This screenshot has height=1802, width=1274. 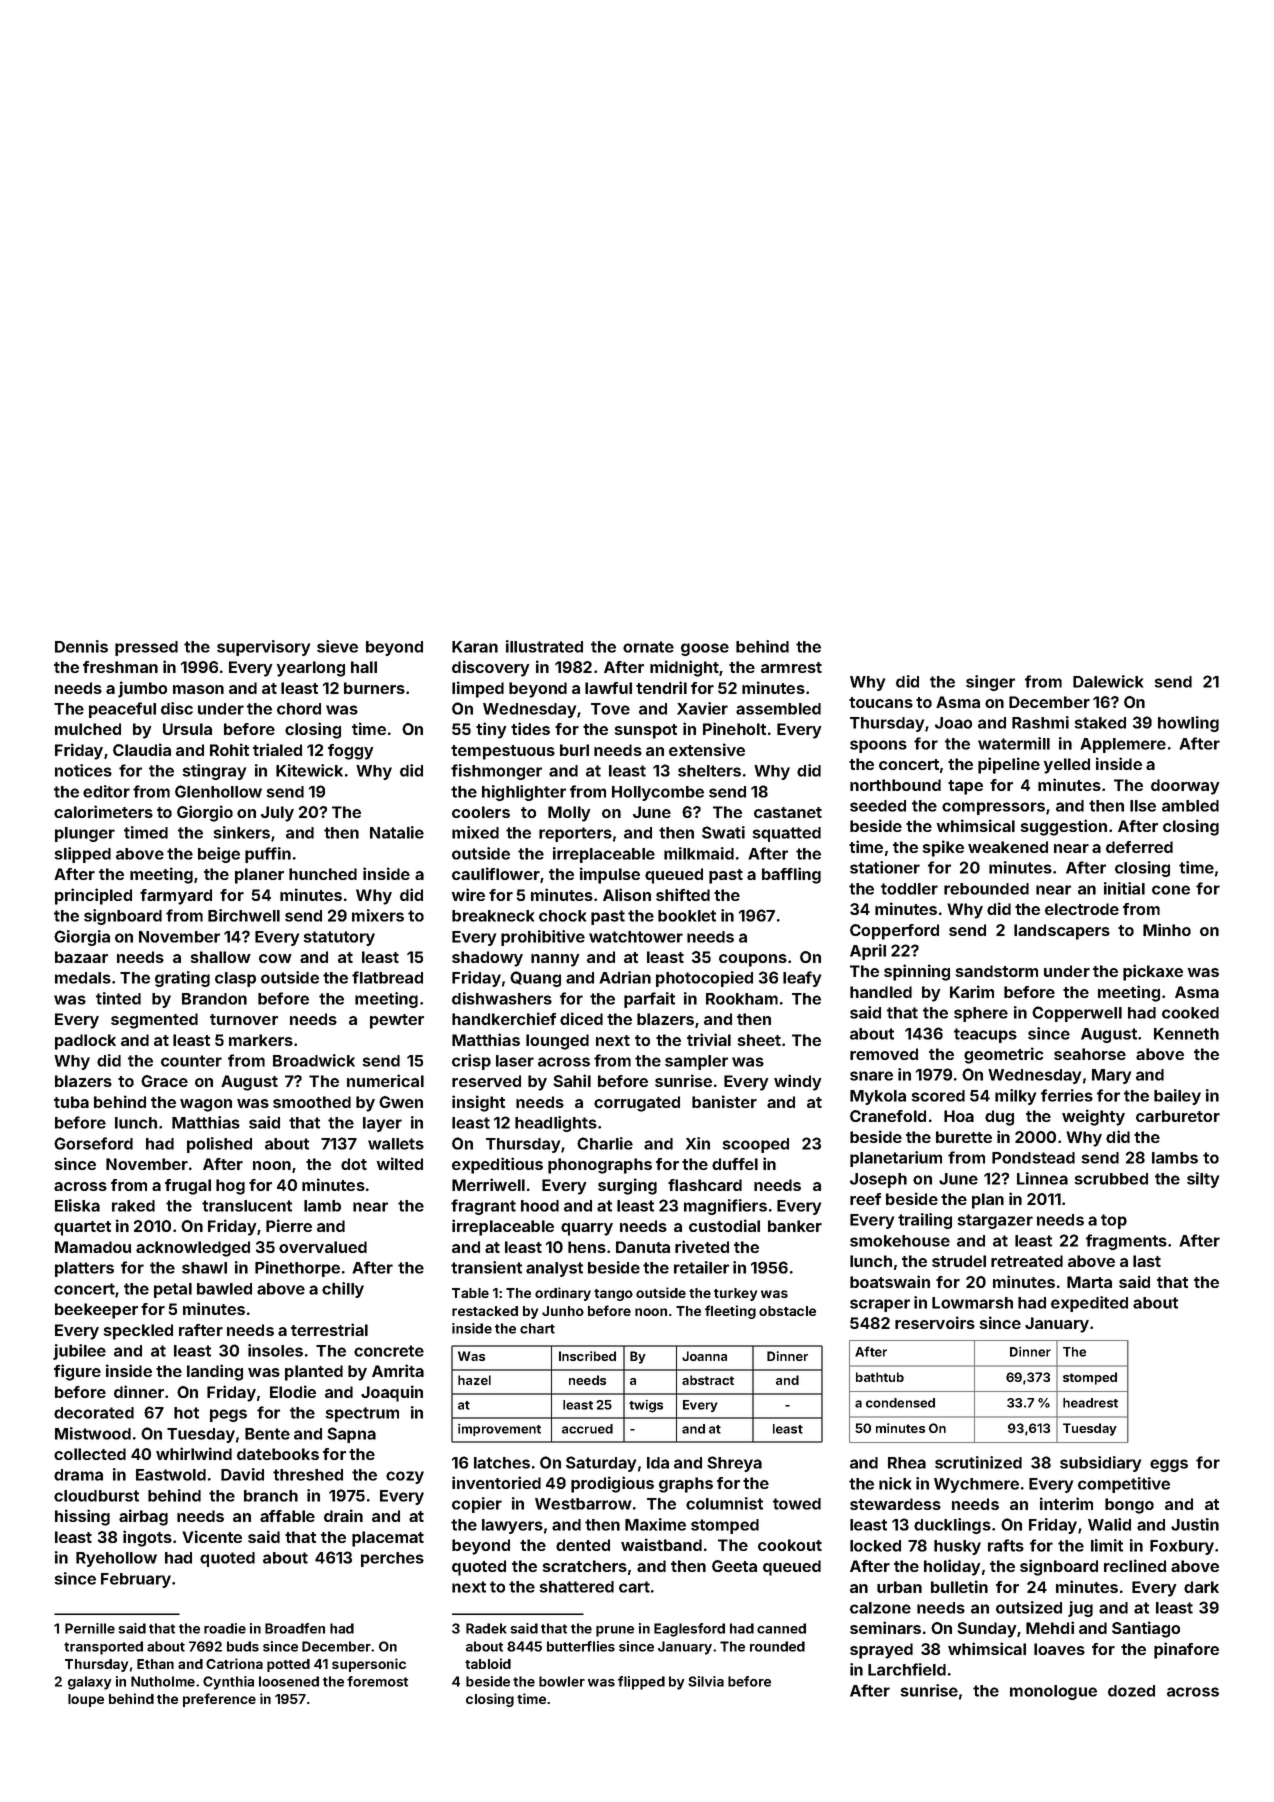 I want to click on layer, so click(x=382, y=1124).
